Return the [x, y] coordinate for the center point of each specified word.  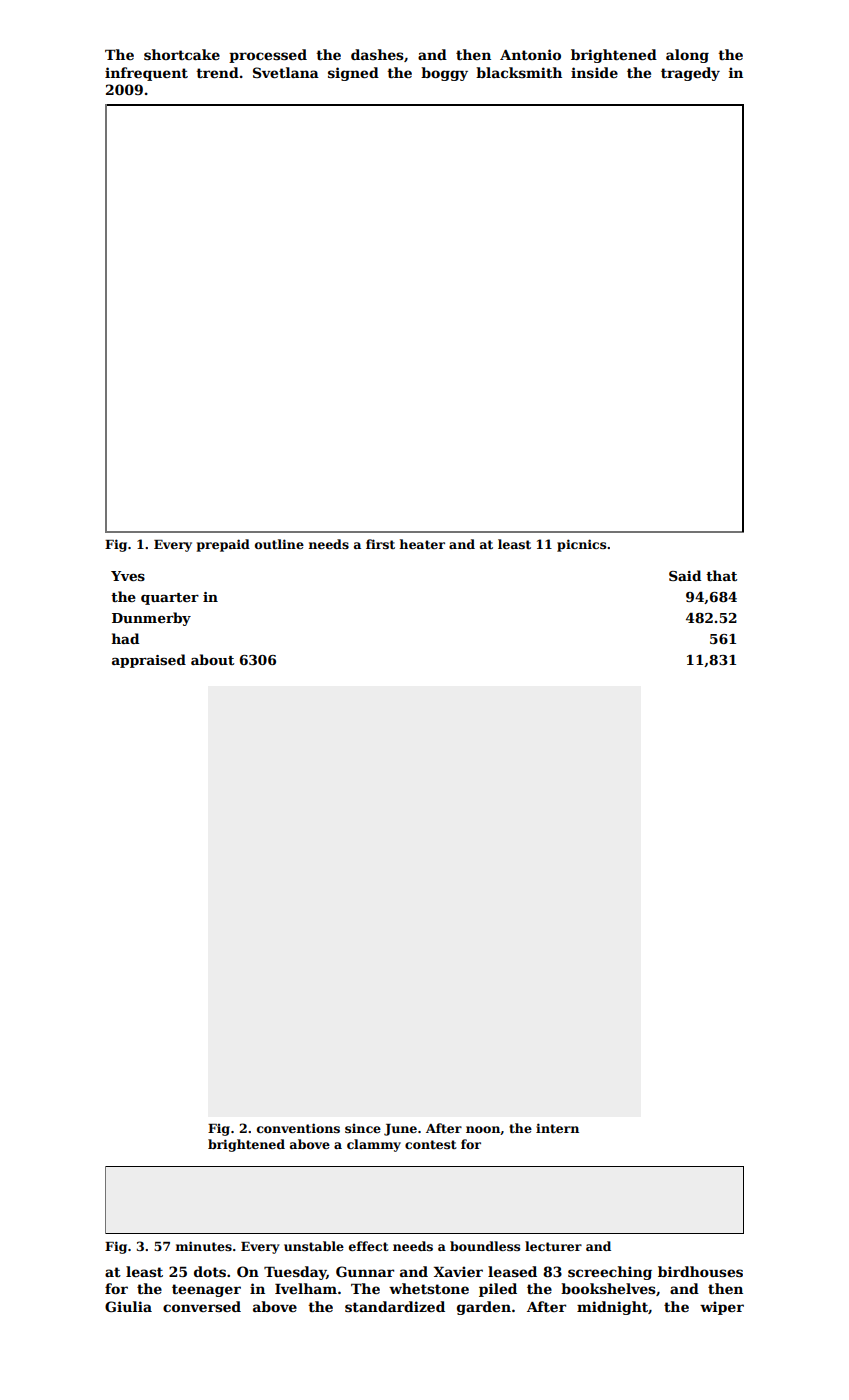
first [380, 544]
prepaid [223, 545]
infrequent [146, 74]
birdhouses [700, 1271]
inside [594, 72]
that [721, 575]
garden [484, 1308]
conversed [202, 1306]
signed [353, 74]
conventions [298, 1128]
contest [431, 1144]
